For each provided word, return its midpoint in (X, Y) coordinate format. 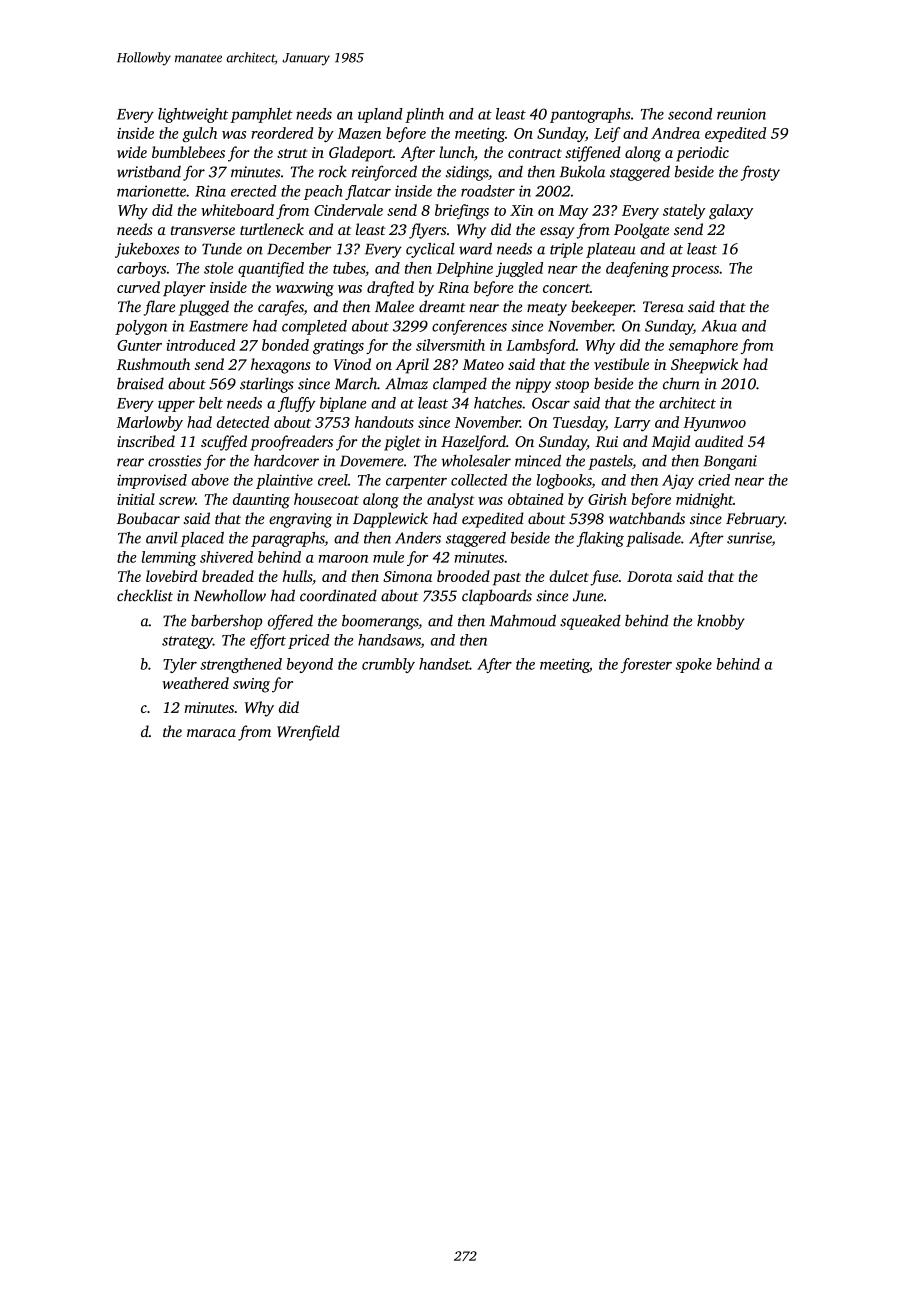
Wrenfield (308, 733)
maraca (211, 733)
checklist (145, 595)
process (695, 271)
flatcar (368, 192)
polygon (141, 327)
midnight (704, 501)
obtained (536, 499)
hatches (498, 403)
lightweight (193, 115)
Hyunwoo (714, 424)
